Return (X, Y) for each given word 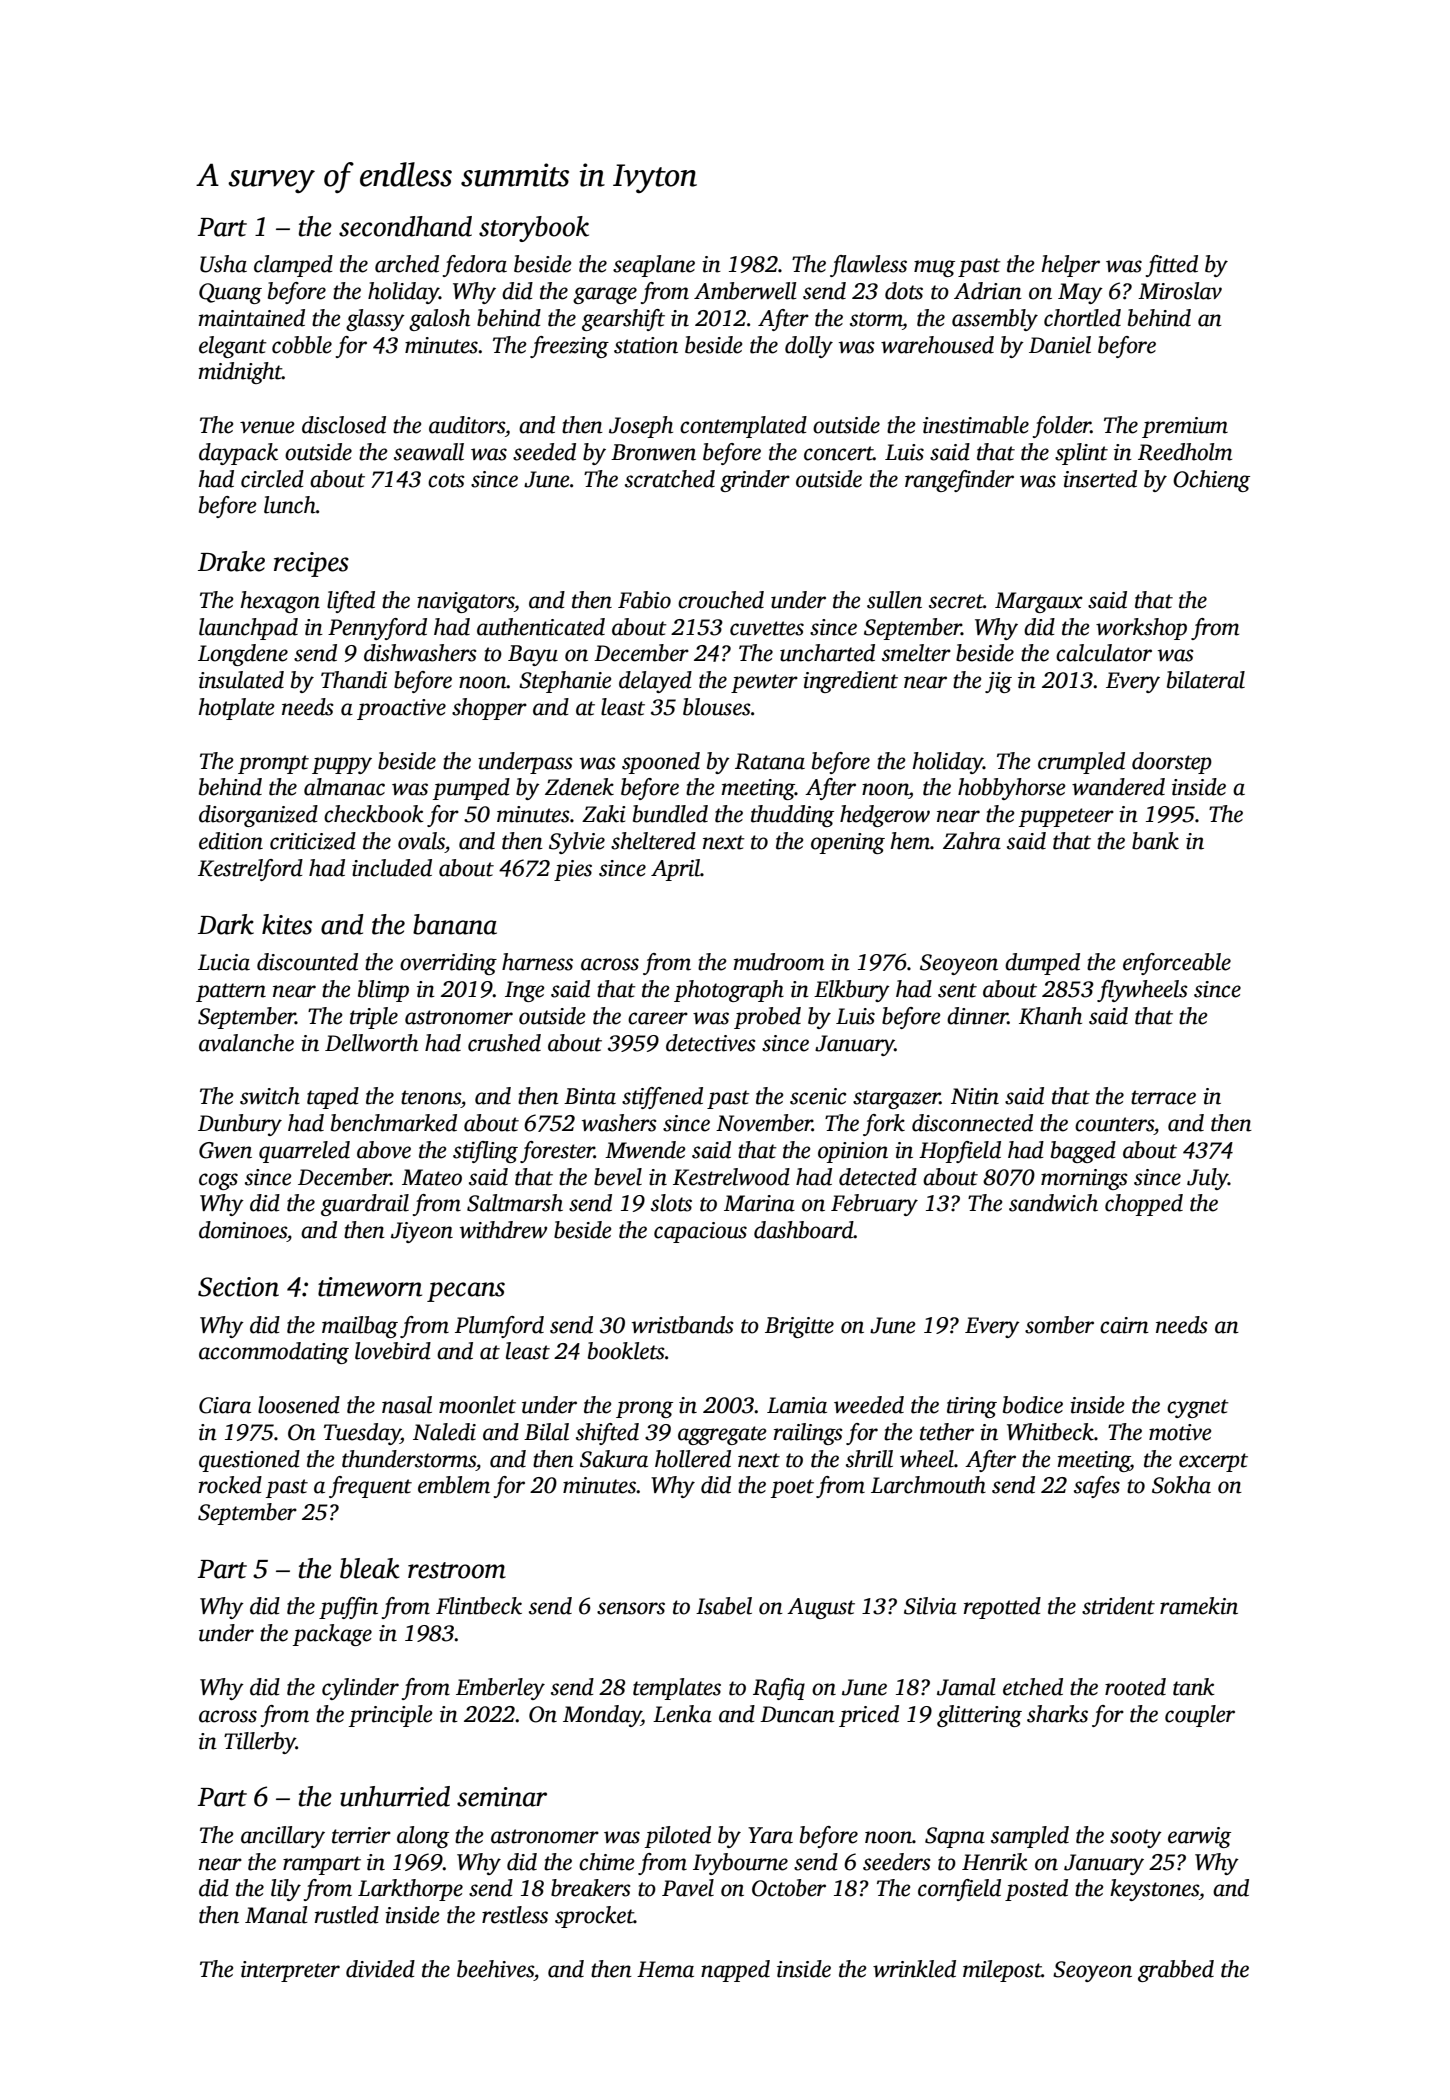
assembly (995, 320)
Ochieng (1211, 481)
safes (1097, 1487)
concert (838, 453)
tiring (972, 1407)
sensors (631, 1608)
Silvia (930, 1606)
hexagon (280, 602)
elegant (233, 347)
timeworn (370, 1287)
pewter (764, 683)
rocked (230, 1485)
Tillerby (260, 1743)
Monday (602, 1716)
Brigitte (799, 1327)
